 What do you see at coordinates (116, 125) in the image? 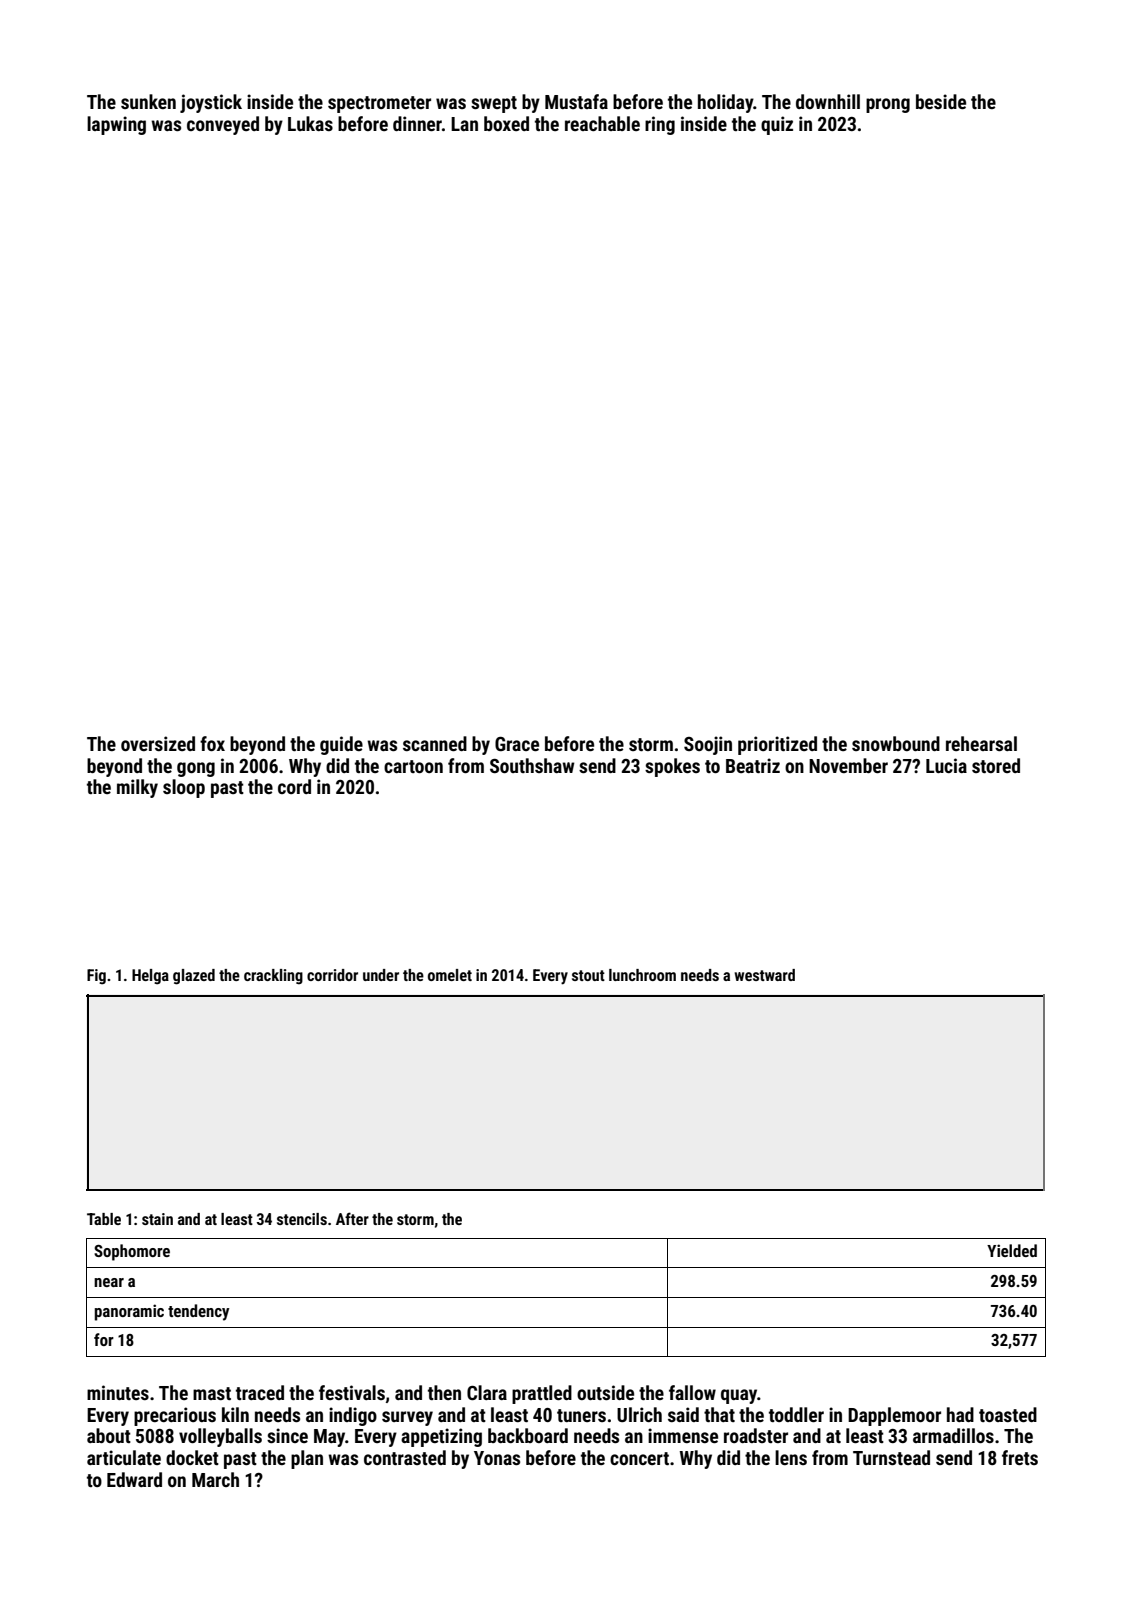
I see `lapwing` at bounding box center [116, 125].
